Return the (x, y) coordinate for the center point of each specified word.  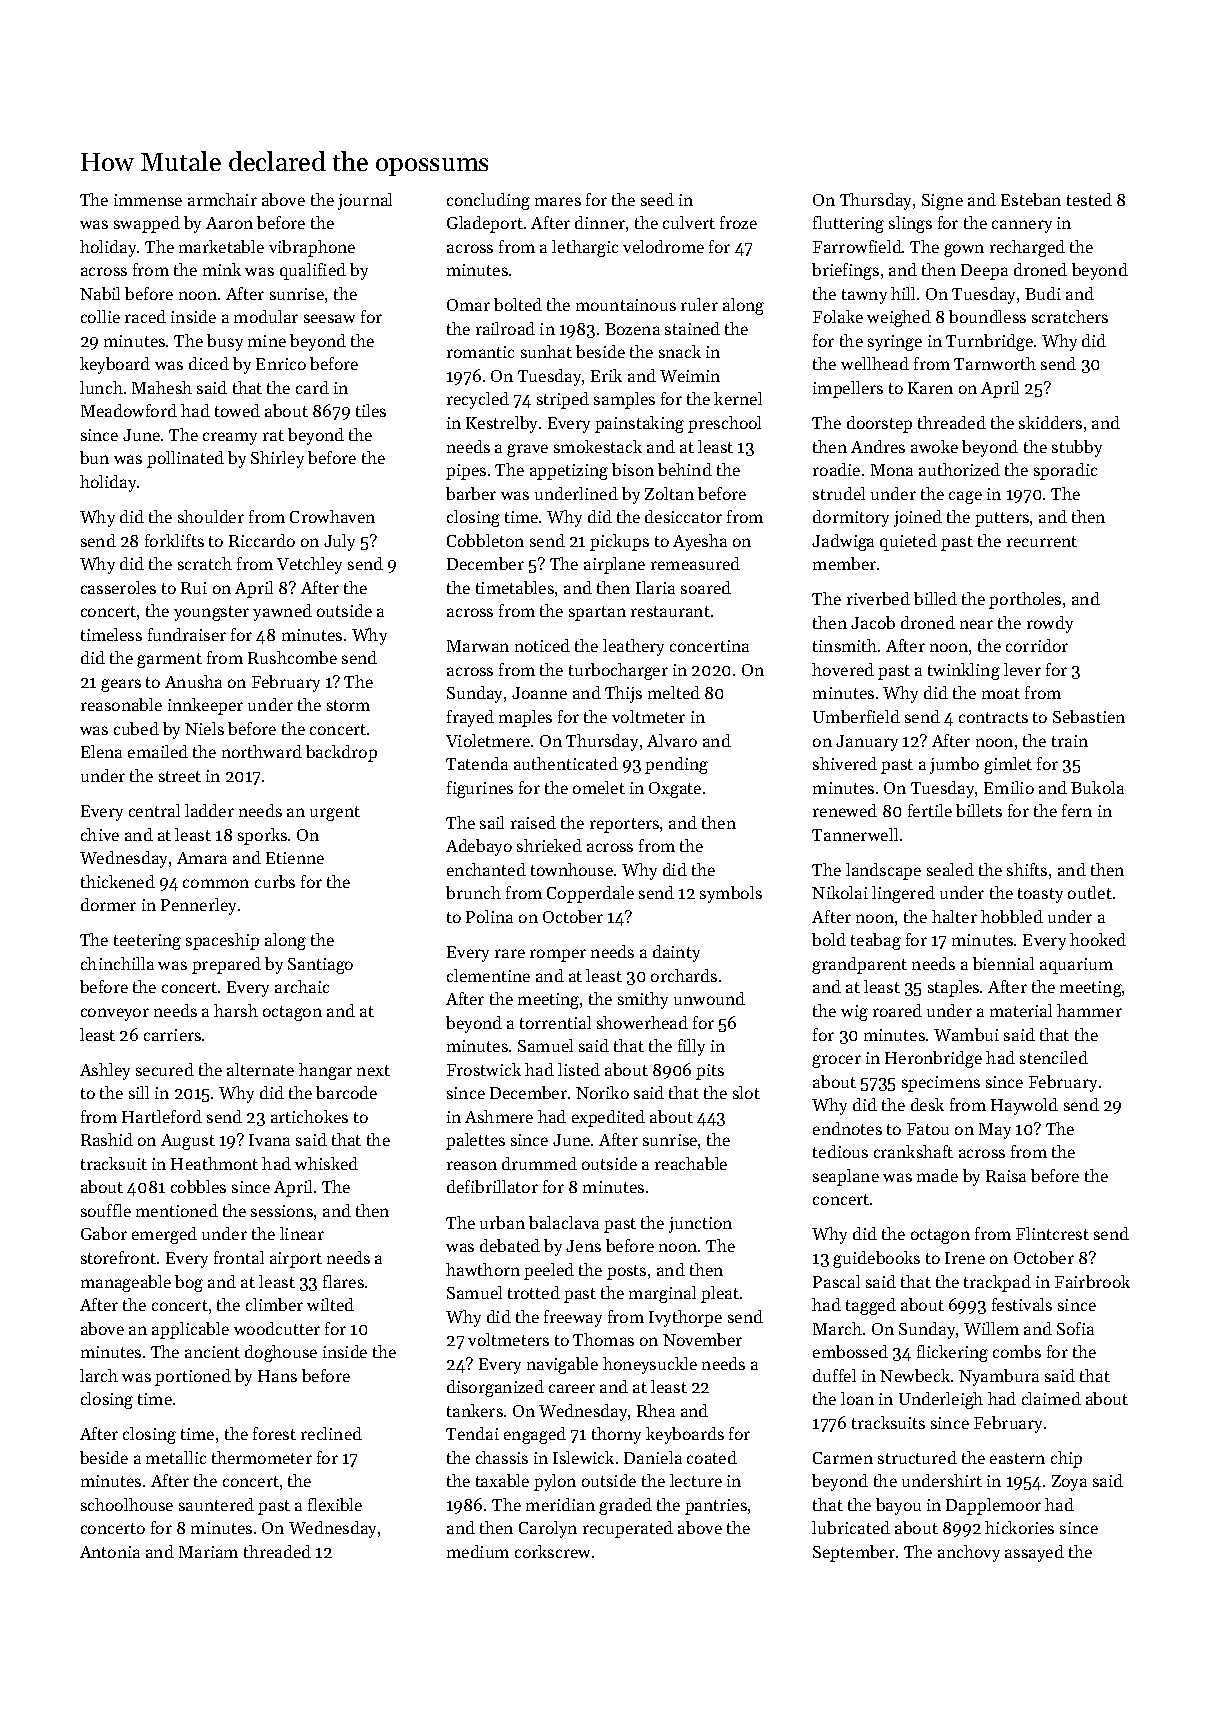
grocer (836, 1061)
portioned (193, 1377)
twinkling (964, 671)
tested (1089, 199)
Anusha (193, 681)
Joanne (539, 693)
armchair (222, 199)
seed (657, 199)
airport (296, 1260)
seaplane (846, 1177)
